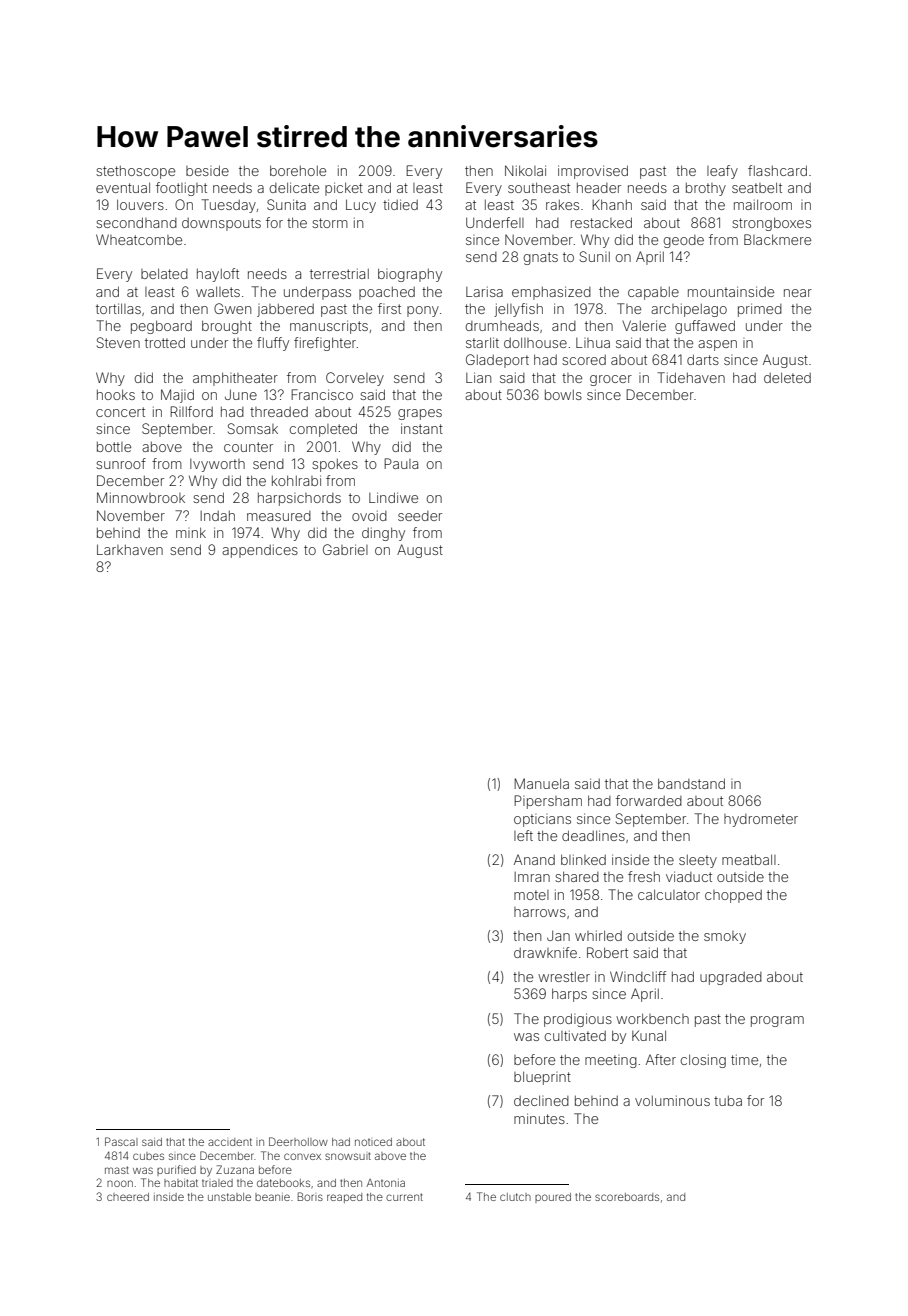 Image resolution: width=908 pixels, height=1316 pixels. What do you see at coordinates (260, 551) in the document?
I see `appendices` at bounding box center [260, 551].
